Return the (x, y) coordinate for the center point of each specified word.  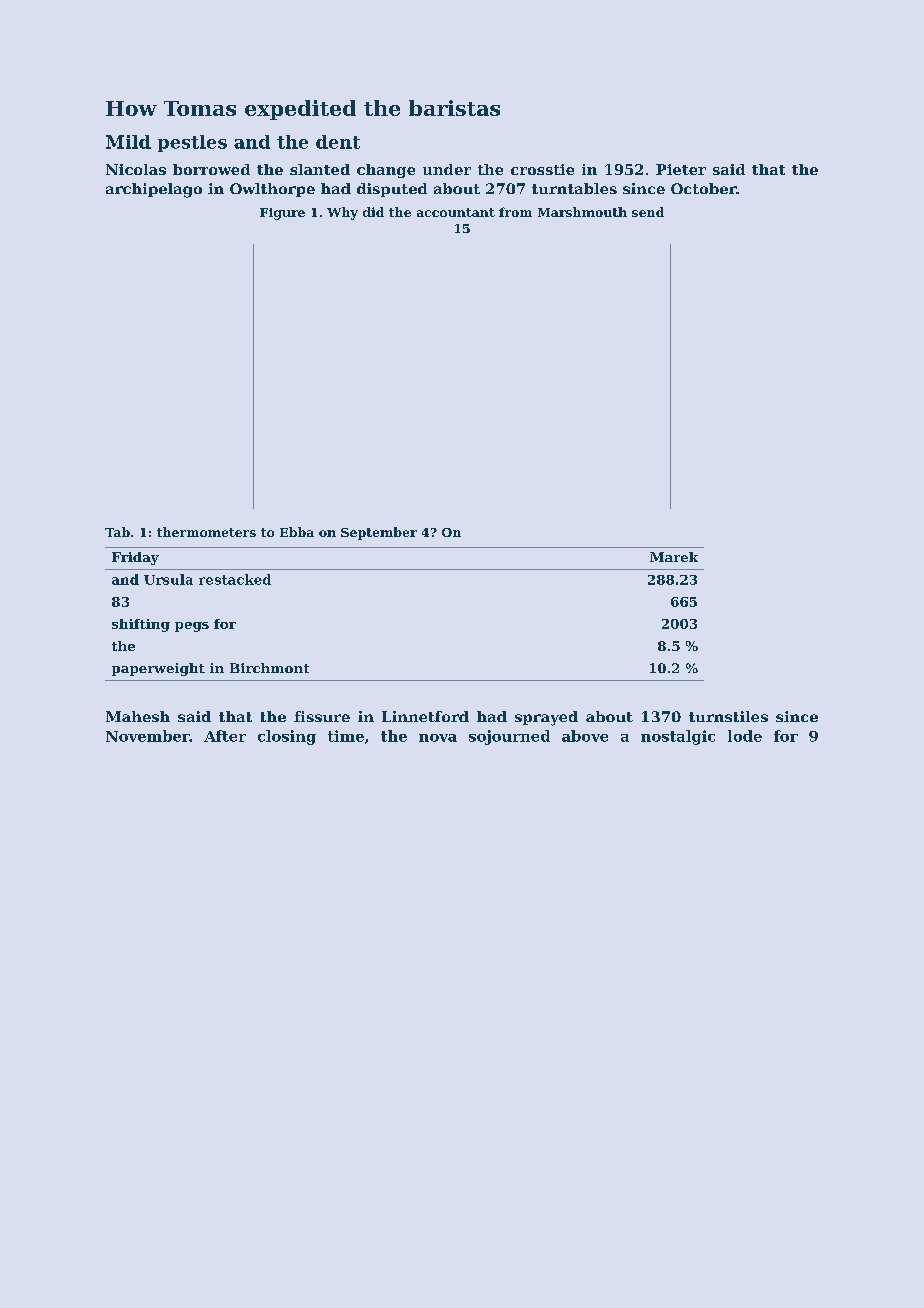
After (225, 736)
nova (438, 738)
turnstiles (728, 716)
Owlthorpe (272, 190)
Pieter (681, 169)
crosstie (542, 169)
